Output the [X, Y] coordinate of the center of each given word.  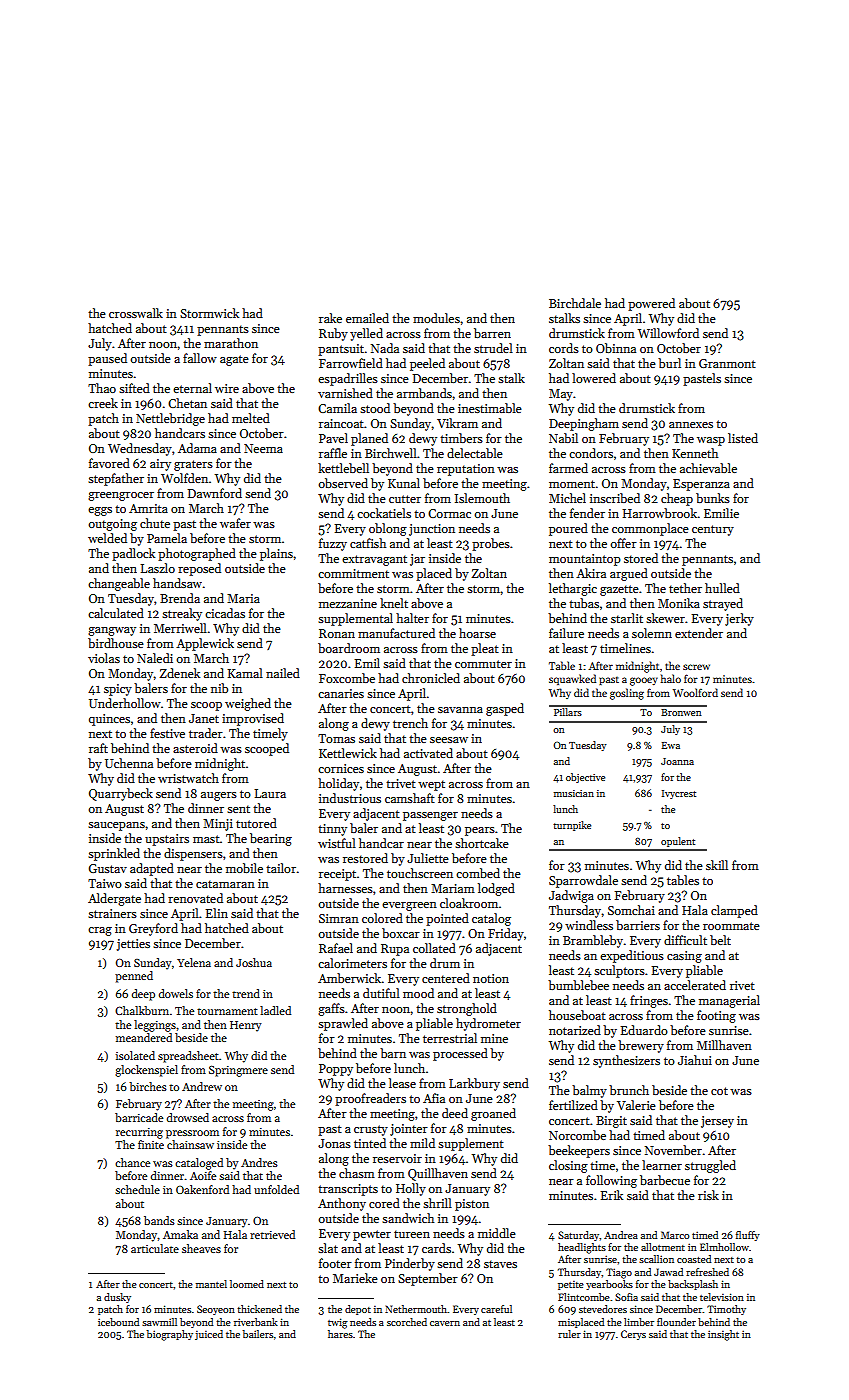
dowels [176, 993]
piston [472, 1205]
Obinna [616, 348]
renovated [195, 898]
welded [107, 538]
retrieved [272, 1234]
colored [382, 918]
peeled [427, 364]
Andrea [621, 1235]
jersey [717, 1122]
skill [717, 865]
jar [417, 560]
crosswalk [136, 313]
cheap [677, 499]
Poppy [336, 1070]
